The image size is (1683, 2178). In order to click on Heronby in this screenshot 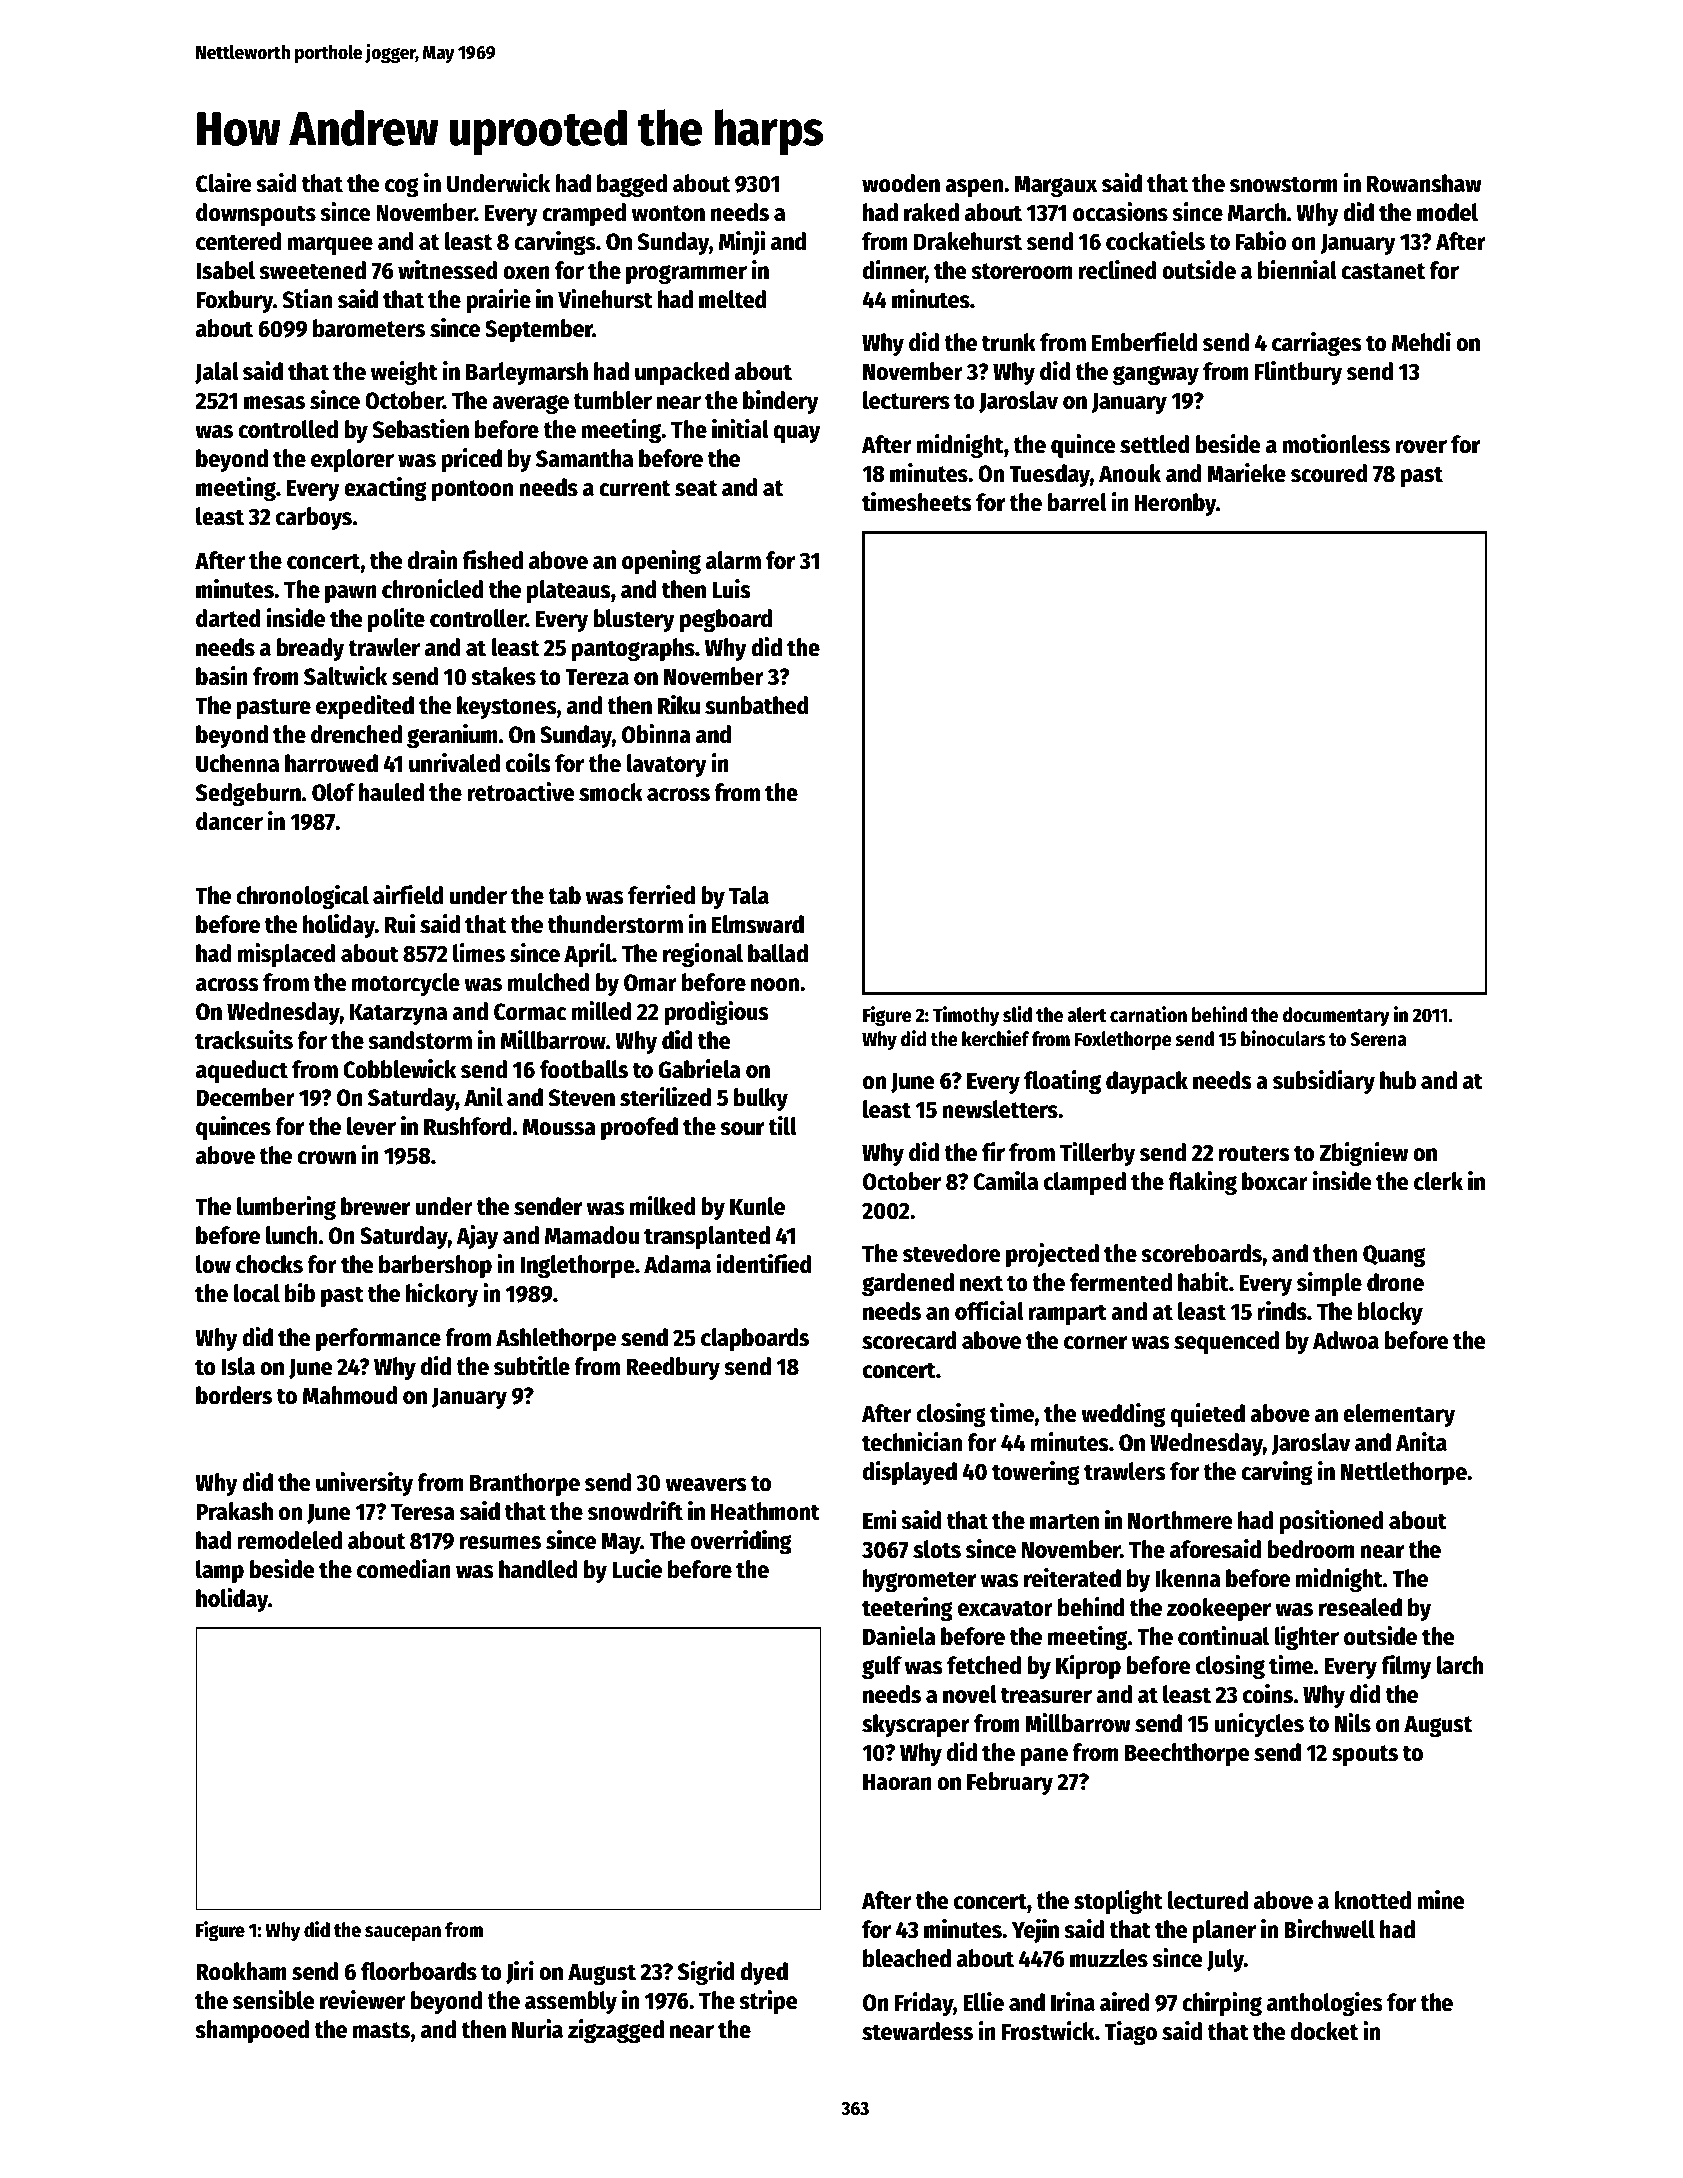, I will do `click(1175, 504)`.
